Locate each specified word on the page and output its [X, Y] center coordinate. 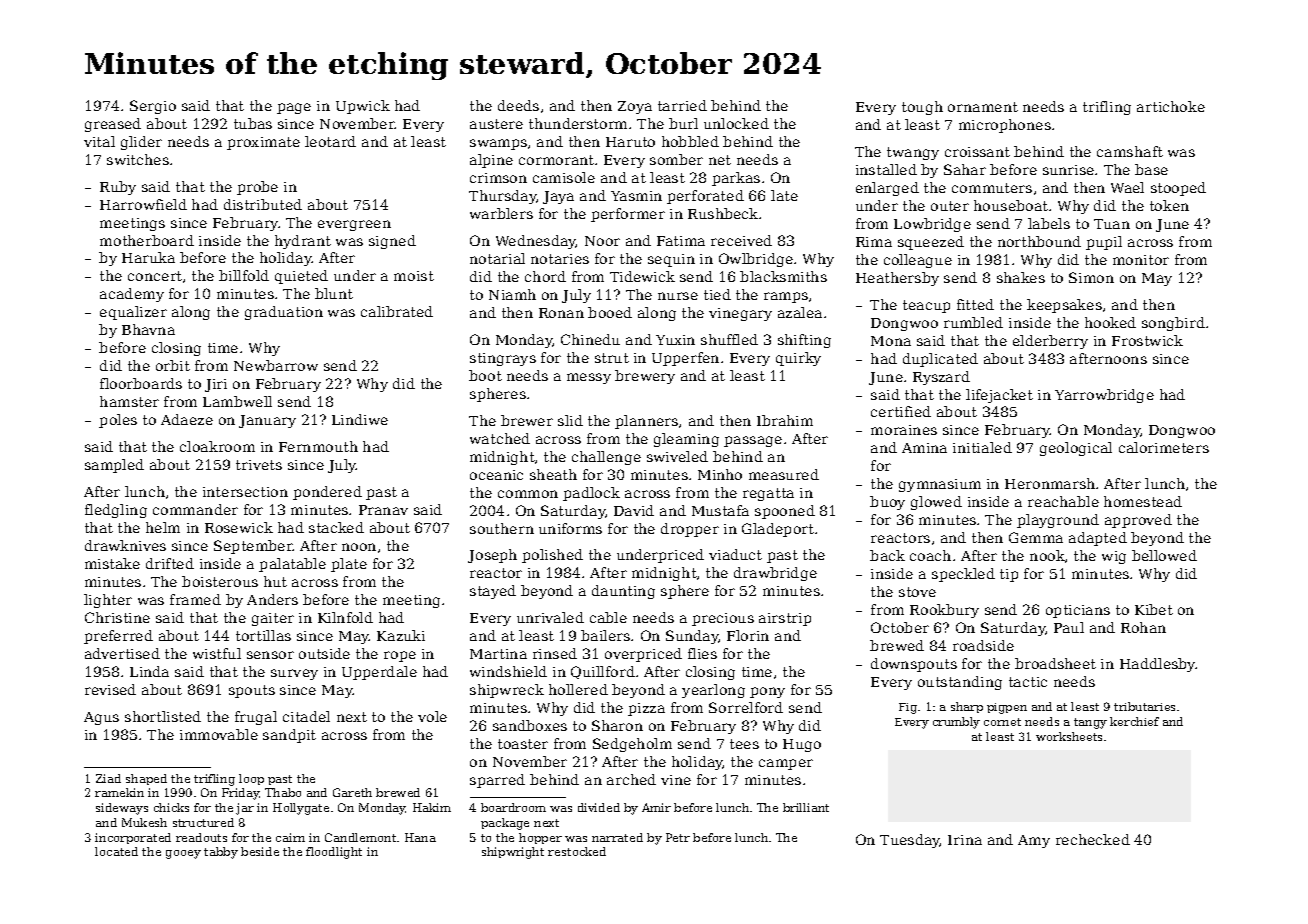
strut [612, 358]
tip [1009, 575]
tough [922, 108]
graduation [284, 313]
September [253, 547]
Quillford [603, 672]
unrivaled [550, 617]
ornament [983, 107]
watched [500, 438]
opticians [1078, 611]
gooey [183, 854]
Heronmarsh [1050, 483]
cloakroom [217, 446]
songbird [1173, 324]
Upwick [363, 107]
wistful [217, 653]
